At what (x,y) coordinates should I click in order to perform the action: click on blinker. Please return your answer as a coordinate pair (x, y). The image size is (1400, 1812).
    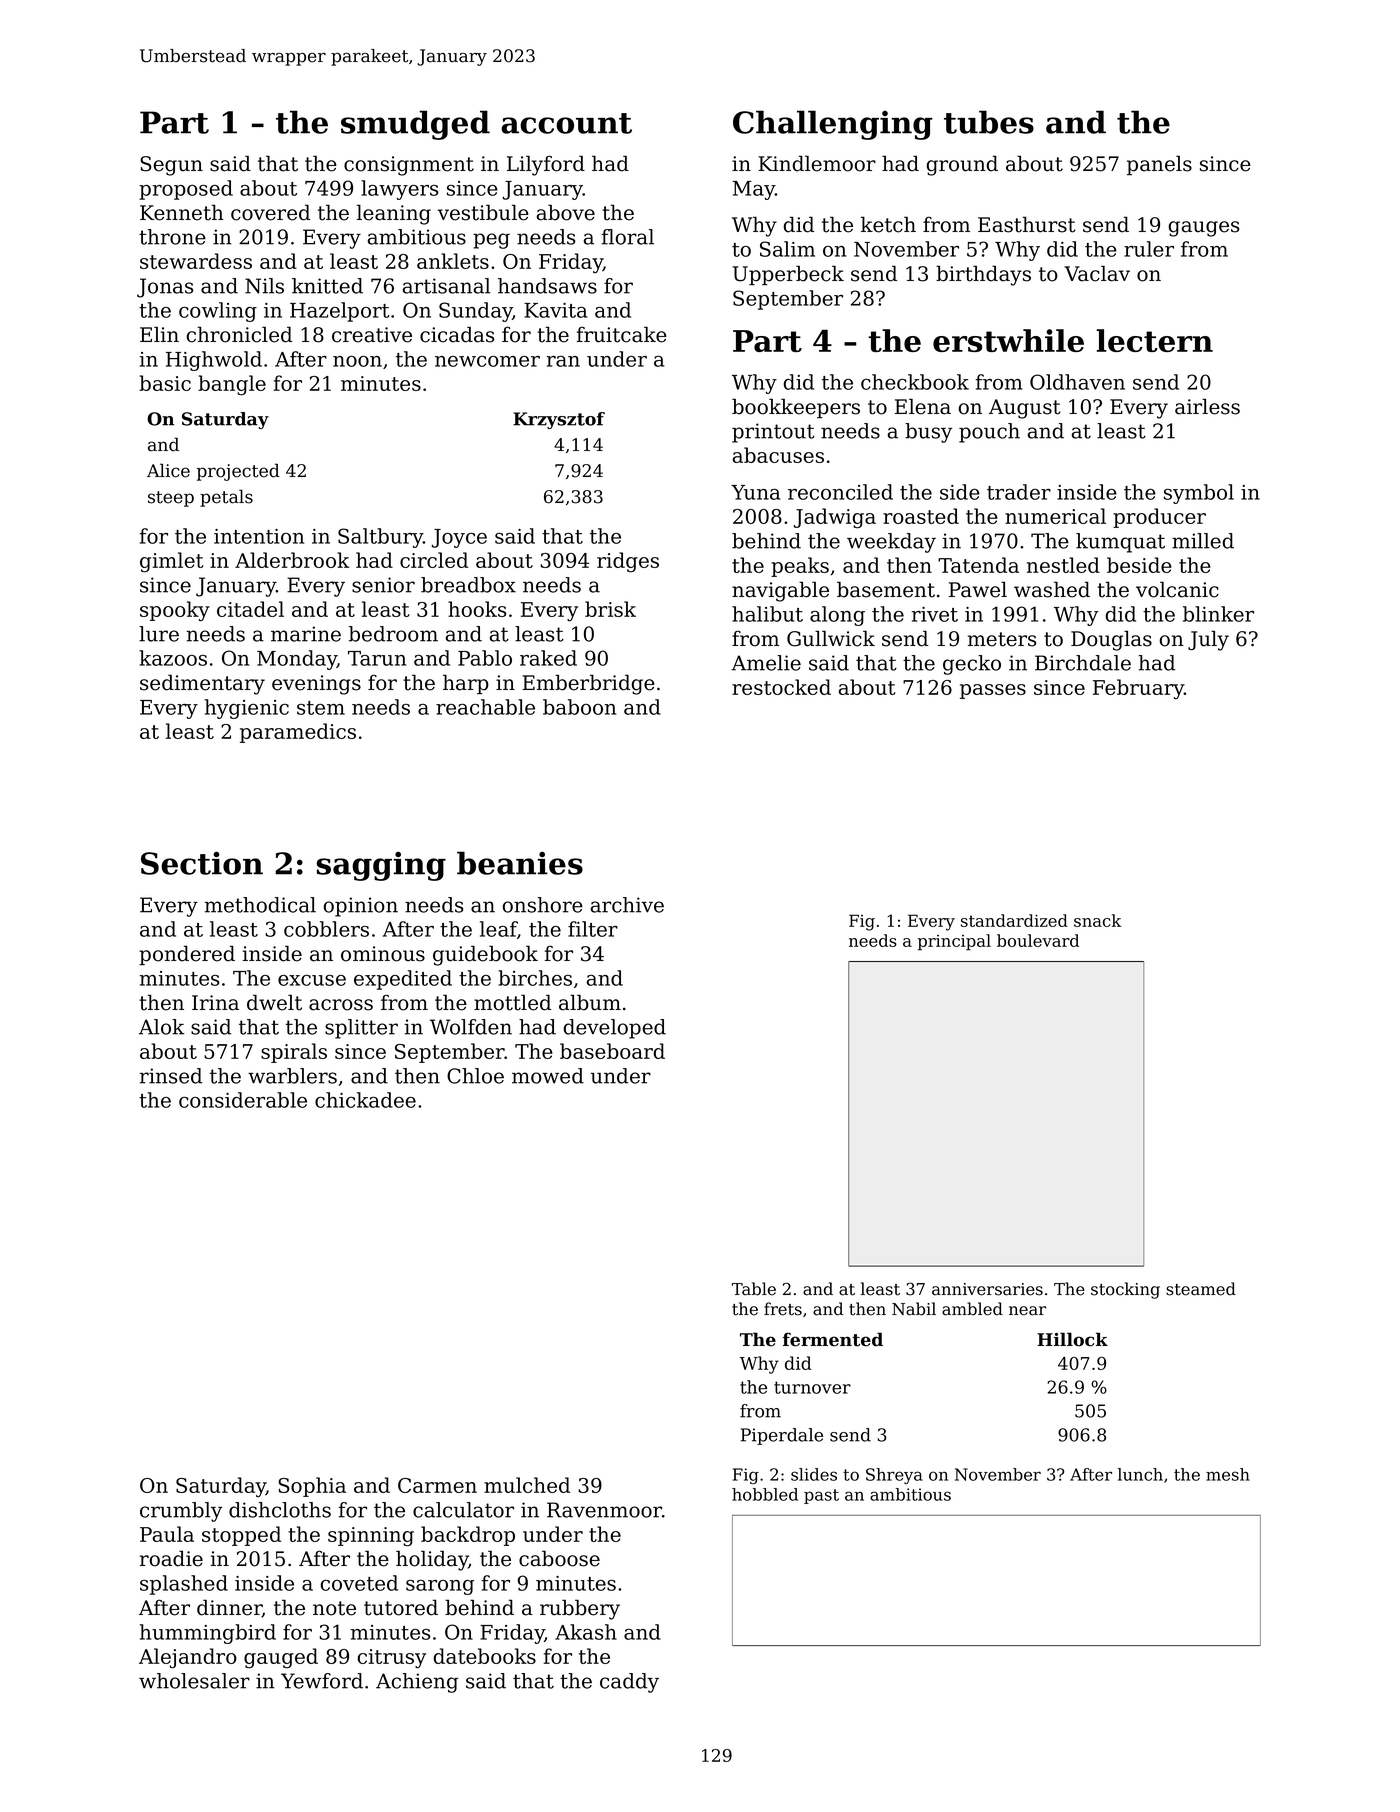
    Looking at the image, I should click on (1218, 614).
